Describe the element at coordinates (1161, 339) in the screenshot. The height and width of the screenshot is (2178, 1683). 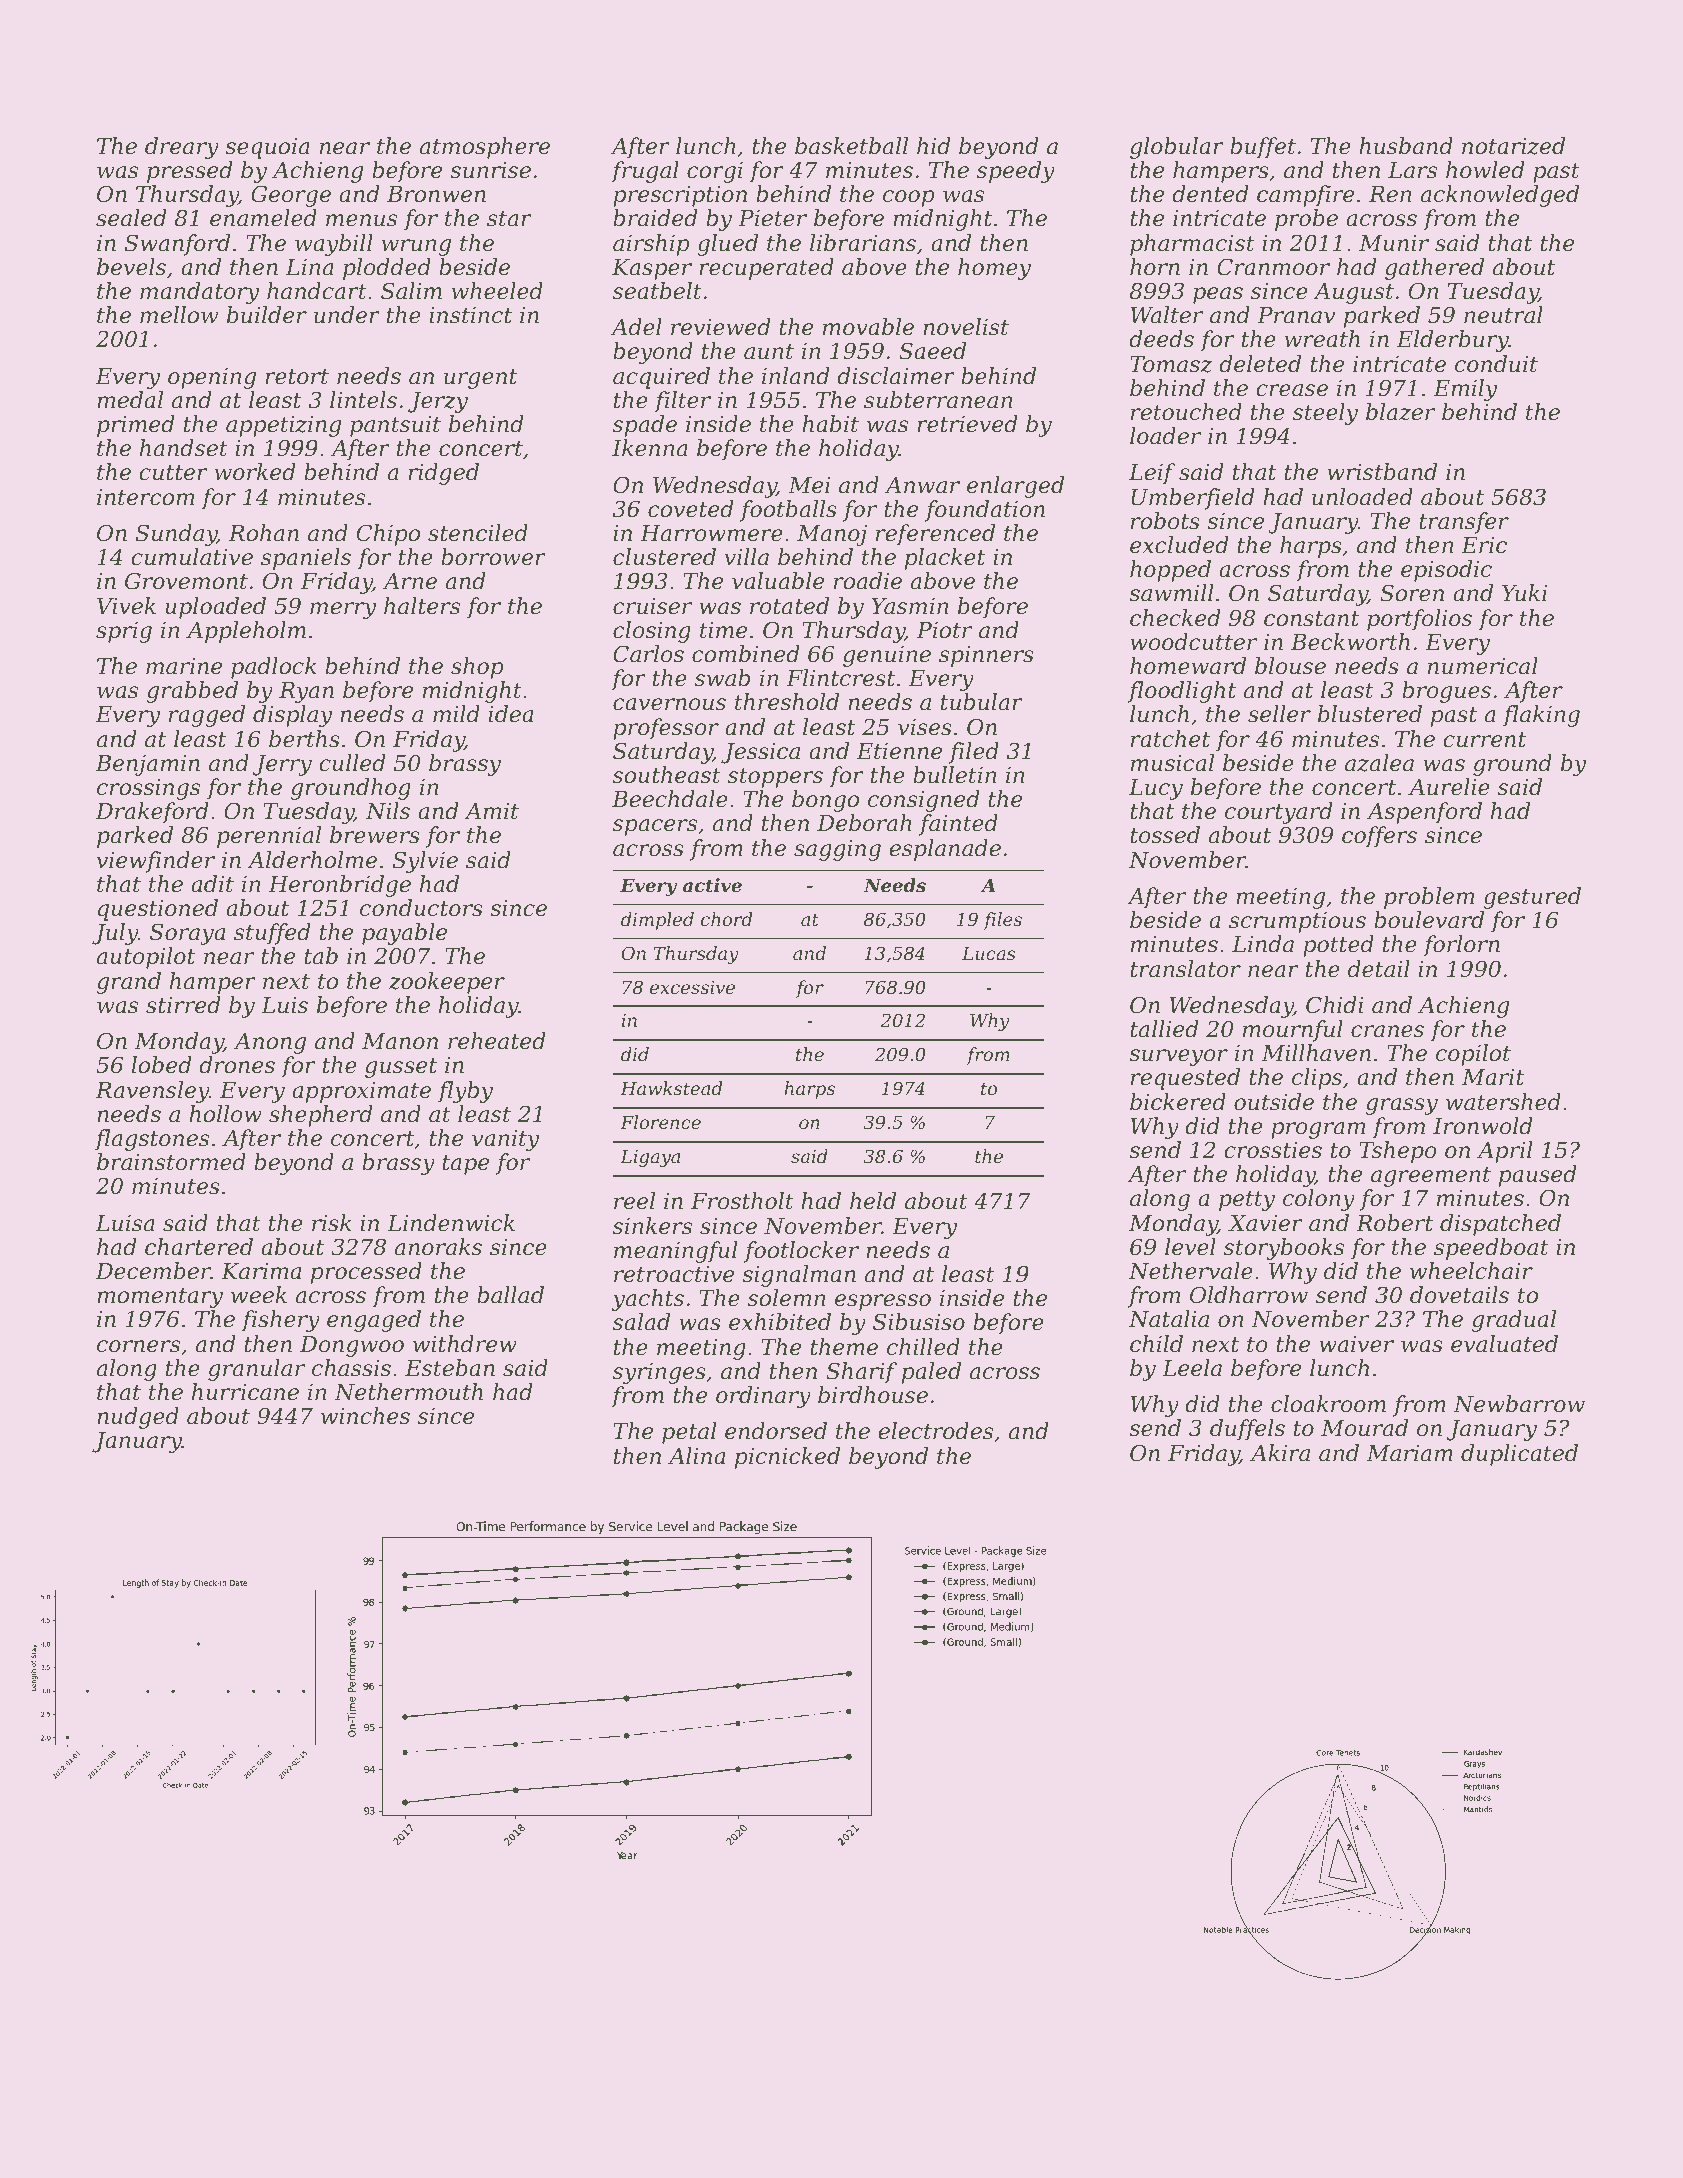
I see `deeds` at that location.
